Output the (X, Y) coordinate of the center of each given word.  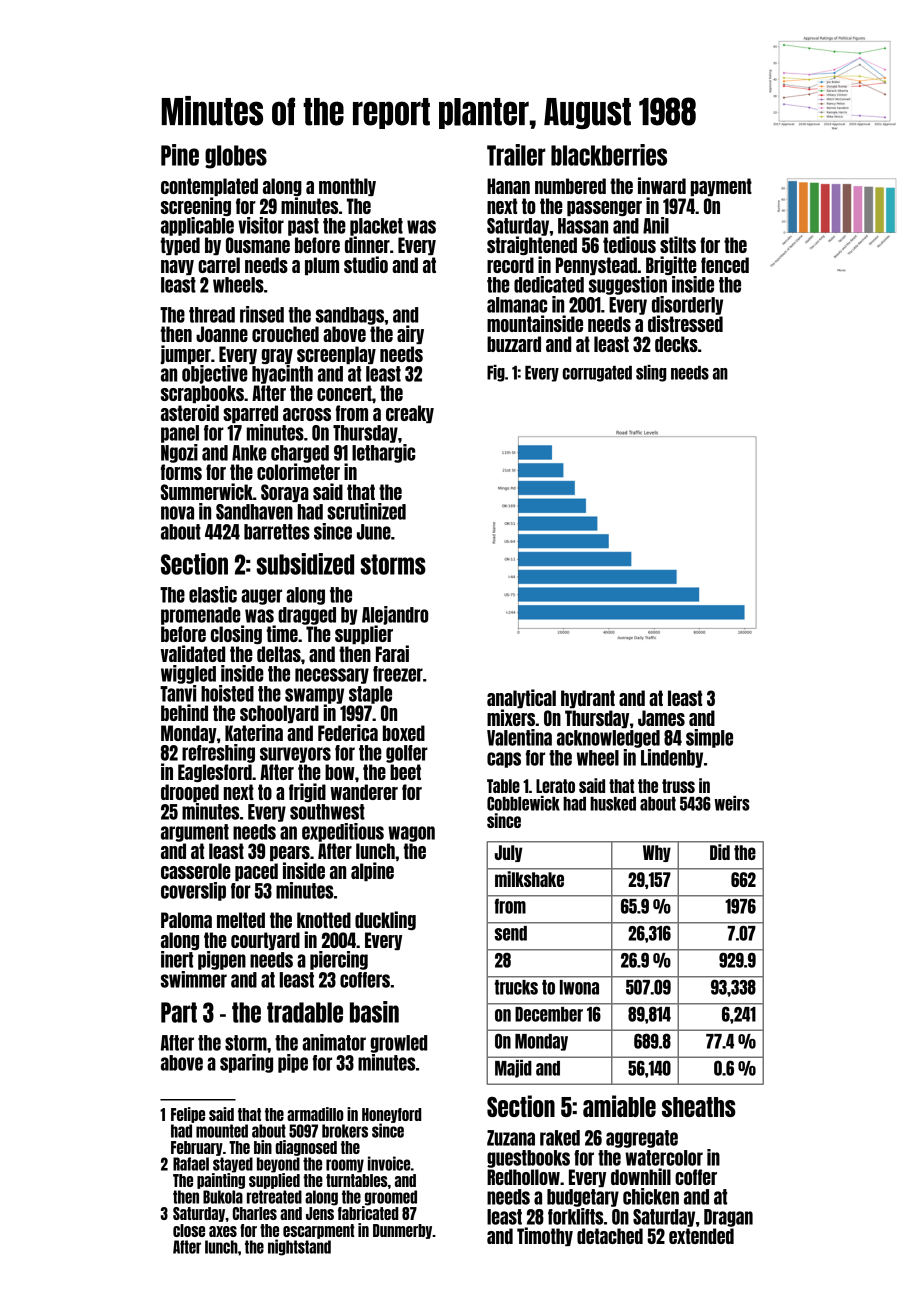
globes (236, 157)
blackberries (609, 155)
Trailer (516, 155)
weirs (732, 803)
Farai (392, 653)
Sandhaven (254, 512)
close (189, 1230)
